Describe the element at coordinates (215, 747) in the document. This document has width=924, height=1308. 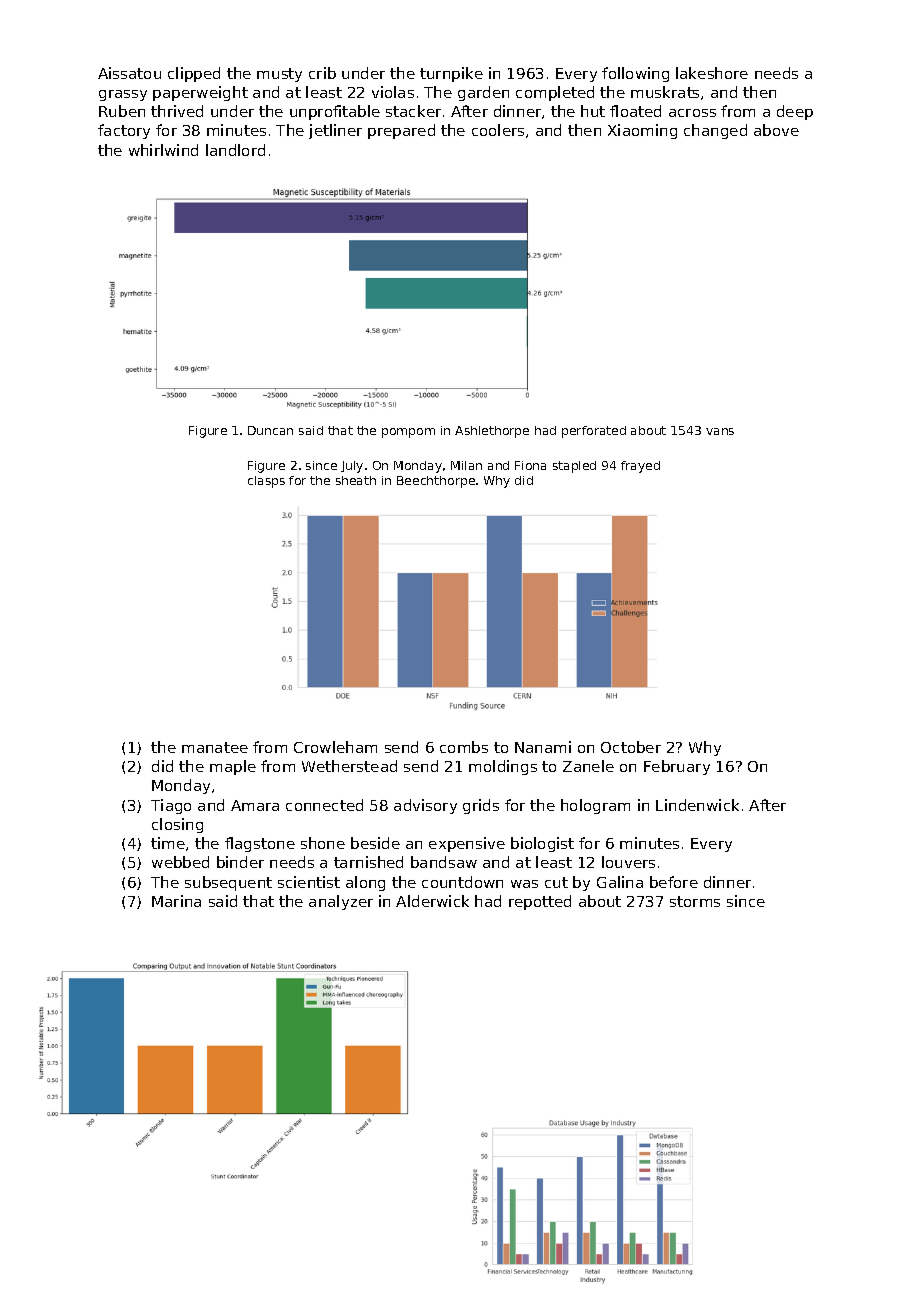
I see `manatee` at that location.
